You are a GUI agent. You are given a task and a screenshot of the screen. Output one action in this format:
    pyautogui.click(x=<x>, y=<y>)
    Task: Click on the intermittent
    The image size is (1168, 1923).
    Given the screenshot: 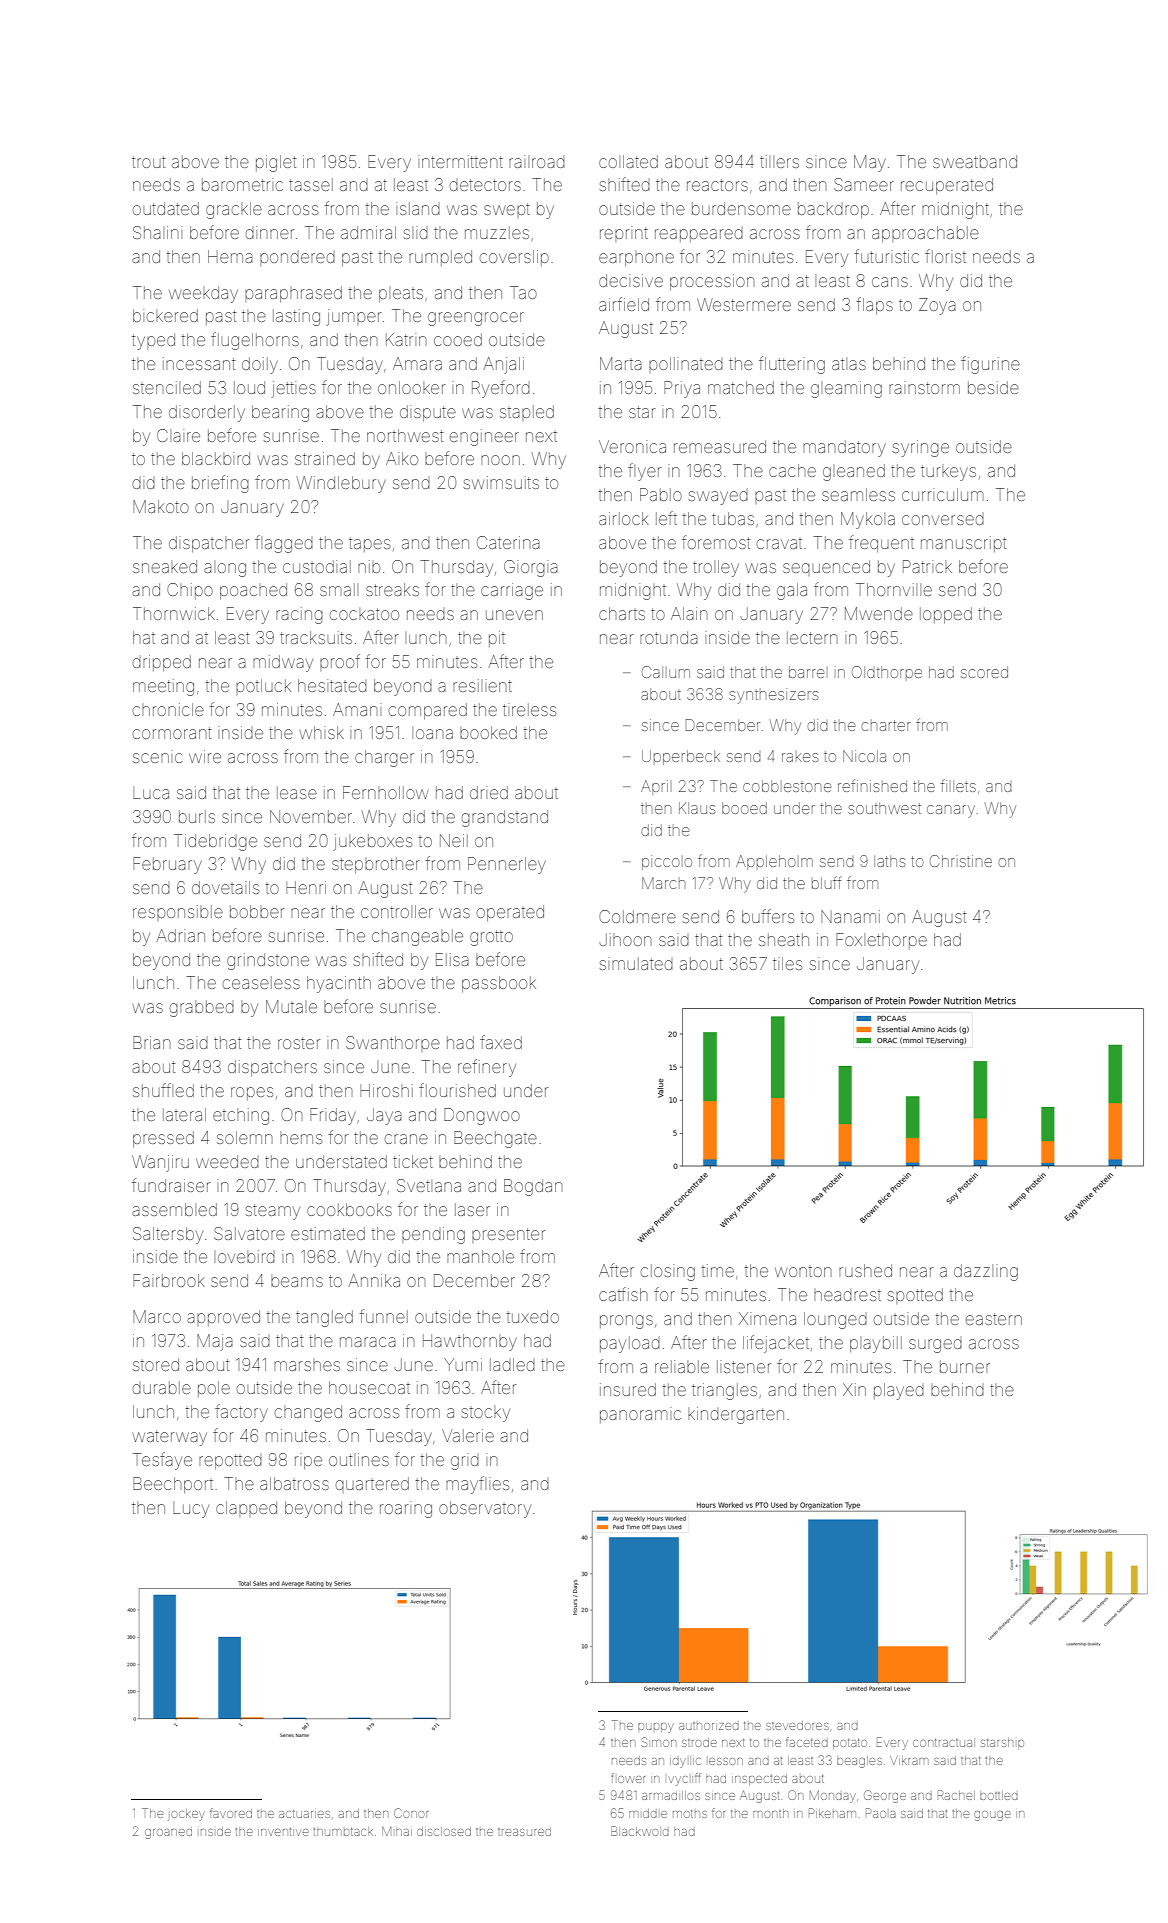 What is the action you would take?
    pyautogui.click(x=460, y=161)
